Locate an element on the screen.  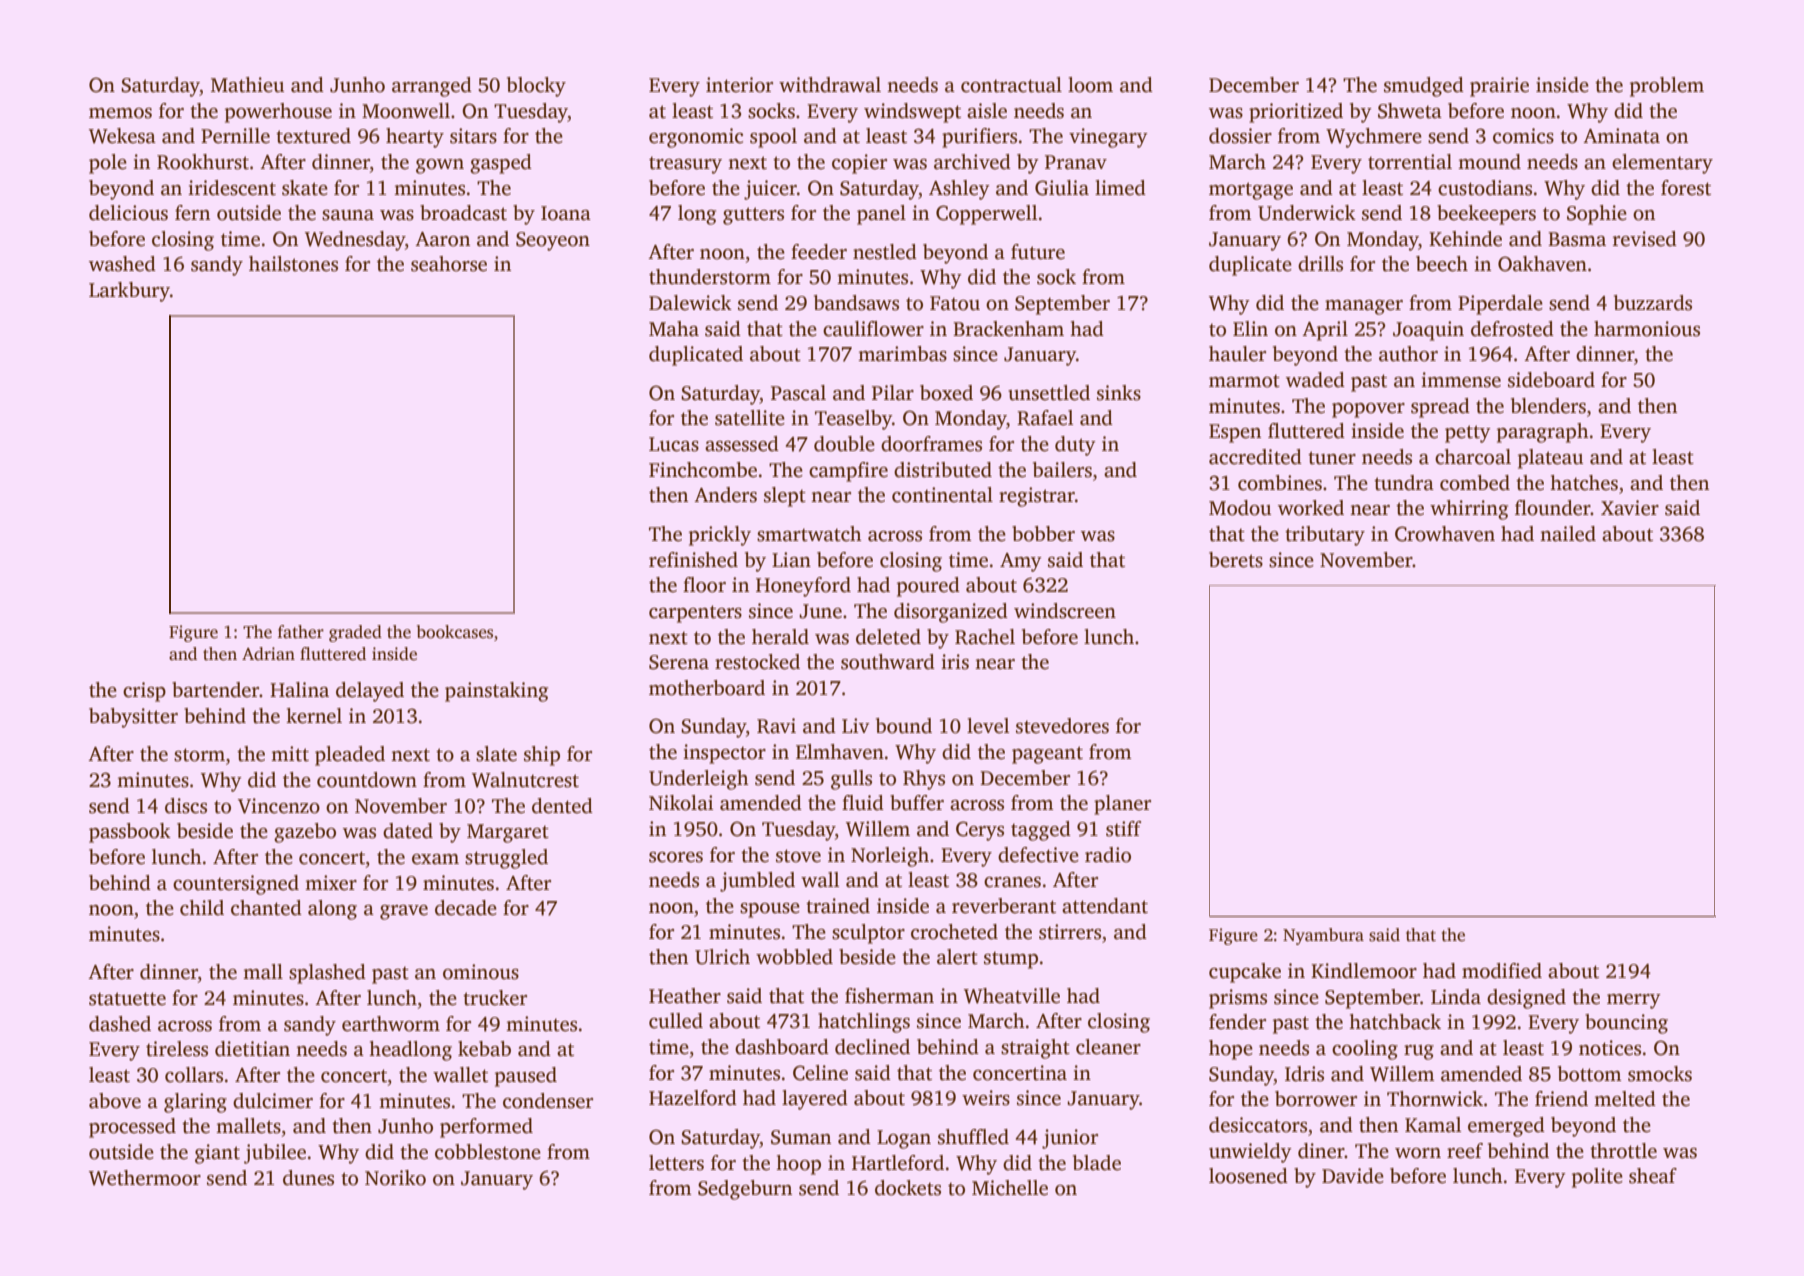
dunes is located at coordinates (308, 1178).
